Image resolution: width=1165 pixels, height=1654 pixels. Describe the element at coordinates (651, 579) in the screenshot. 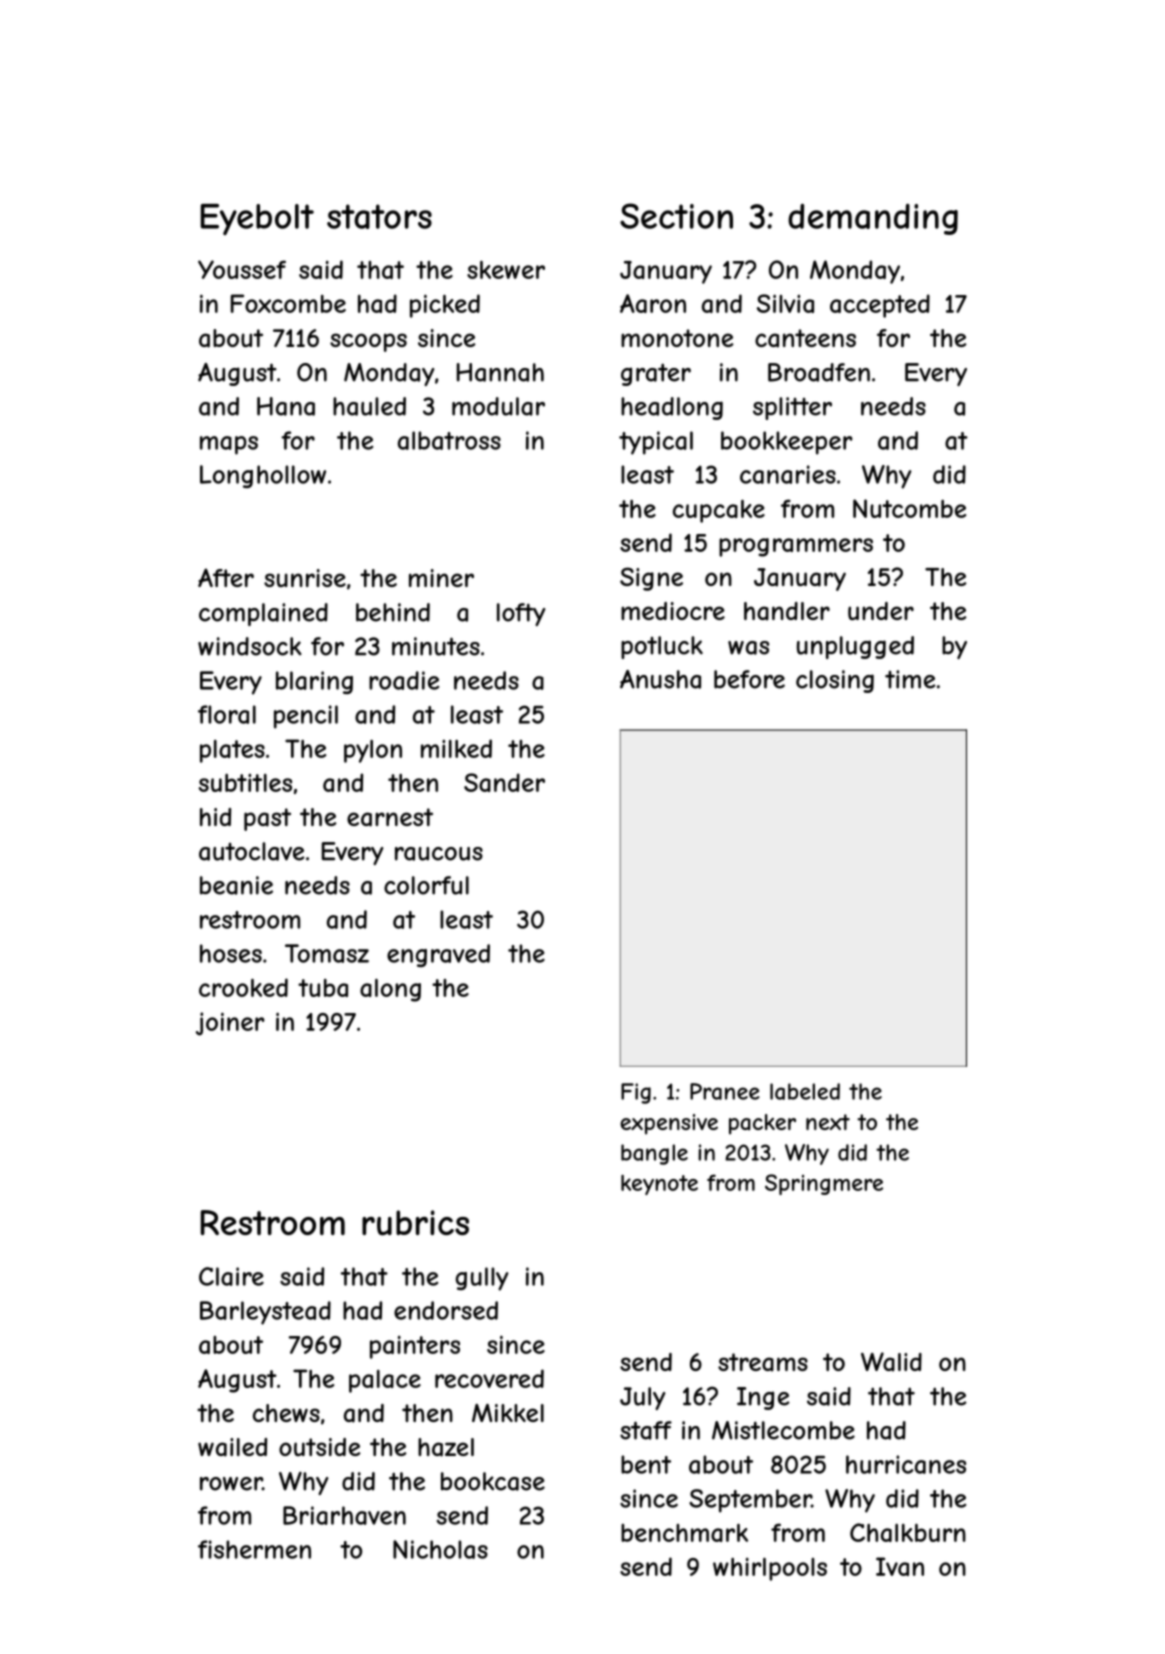

I see `Signe` at that location.
